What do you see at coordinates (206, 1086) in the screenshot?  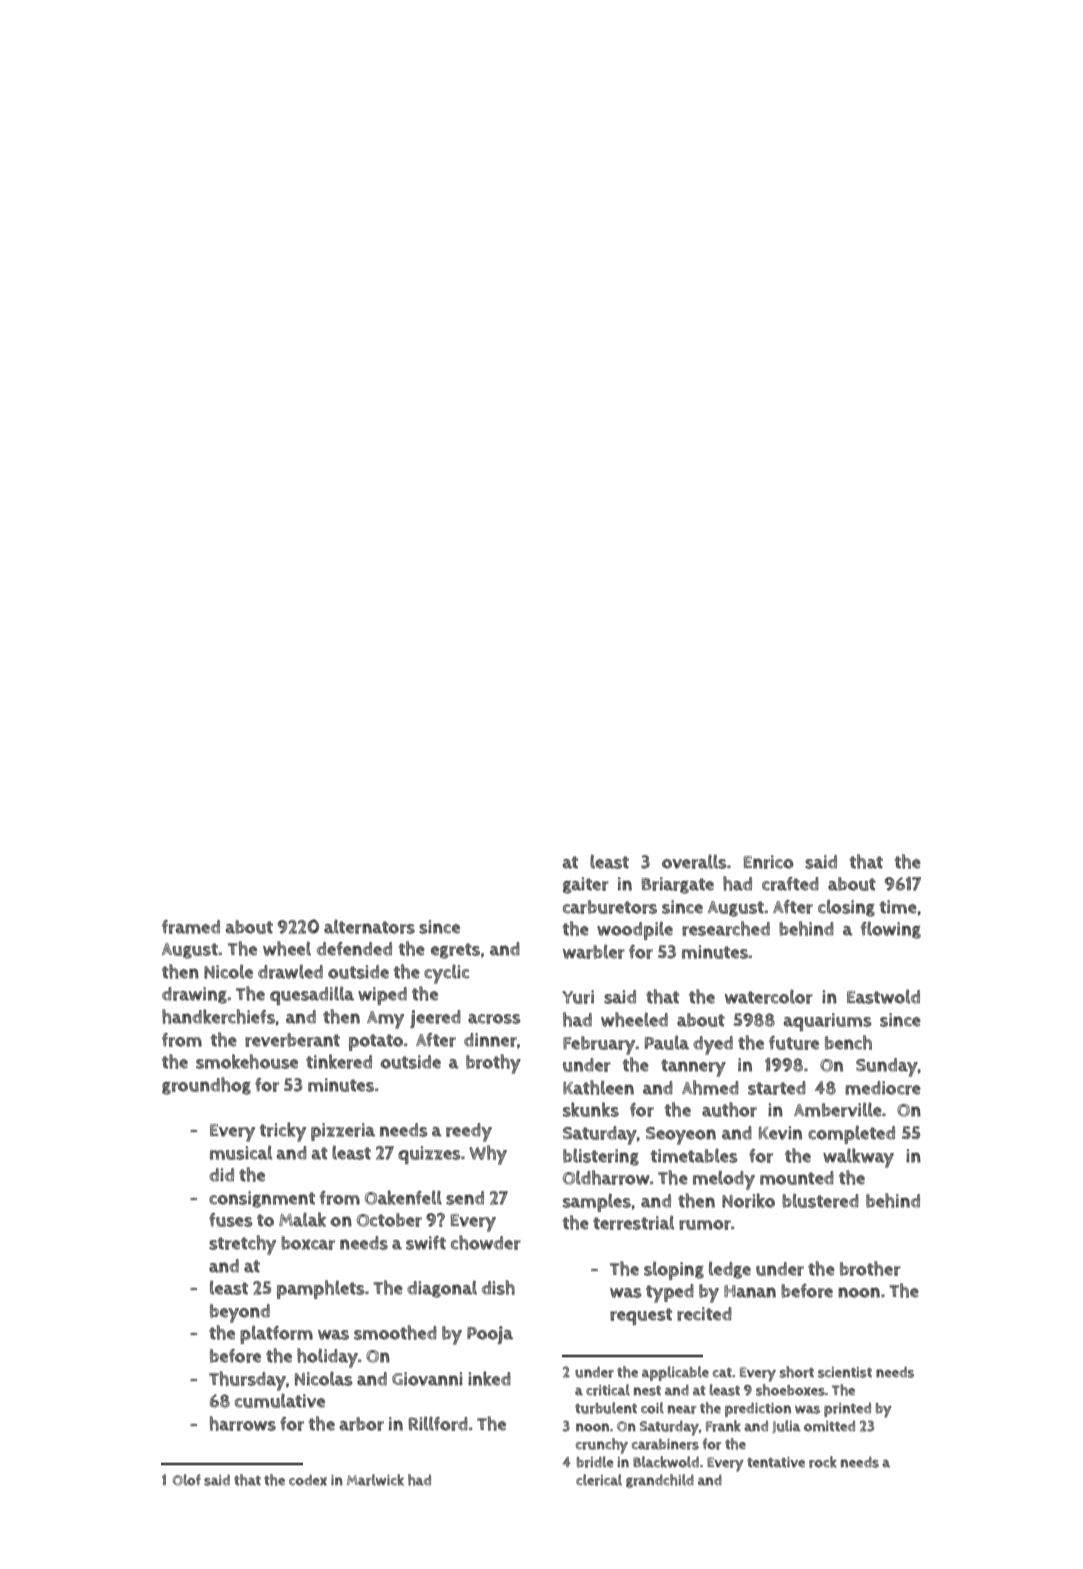 I see `groundhog` at bounding box center [206, 1086].
